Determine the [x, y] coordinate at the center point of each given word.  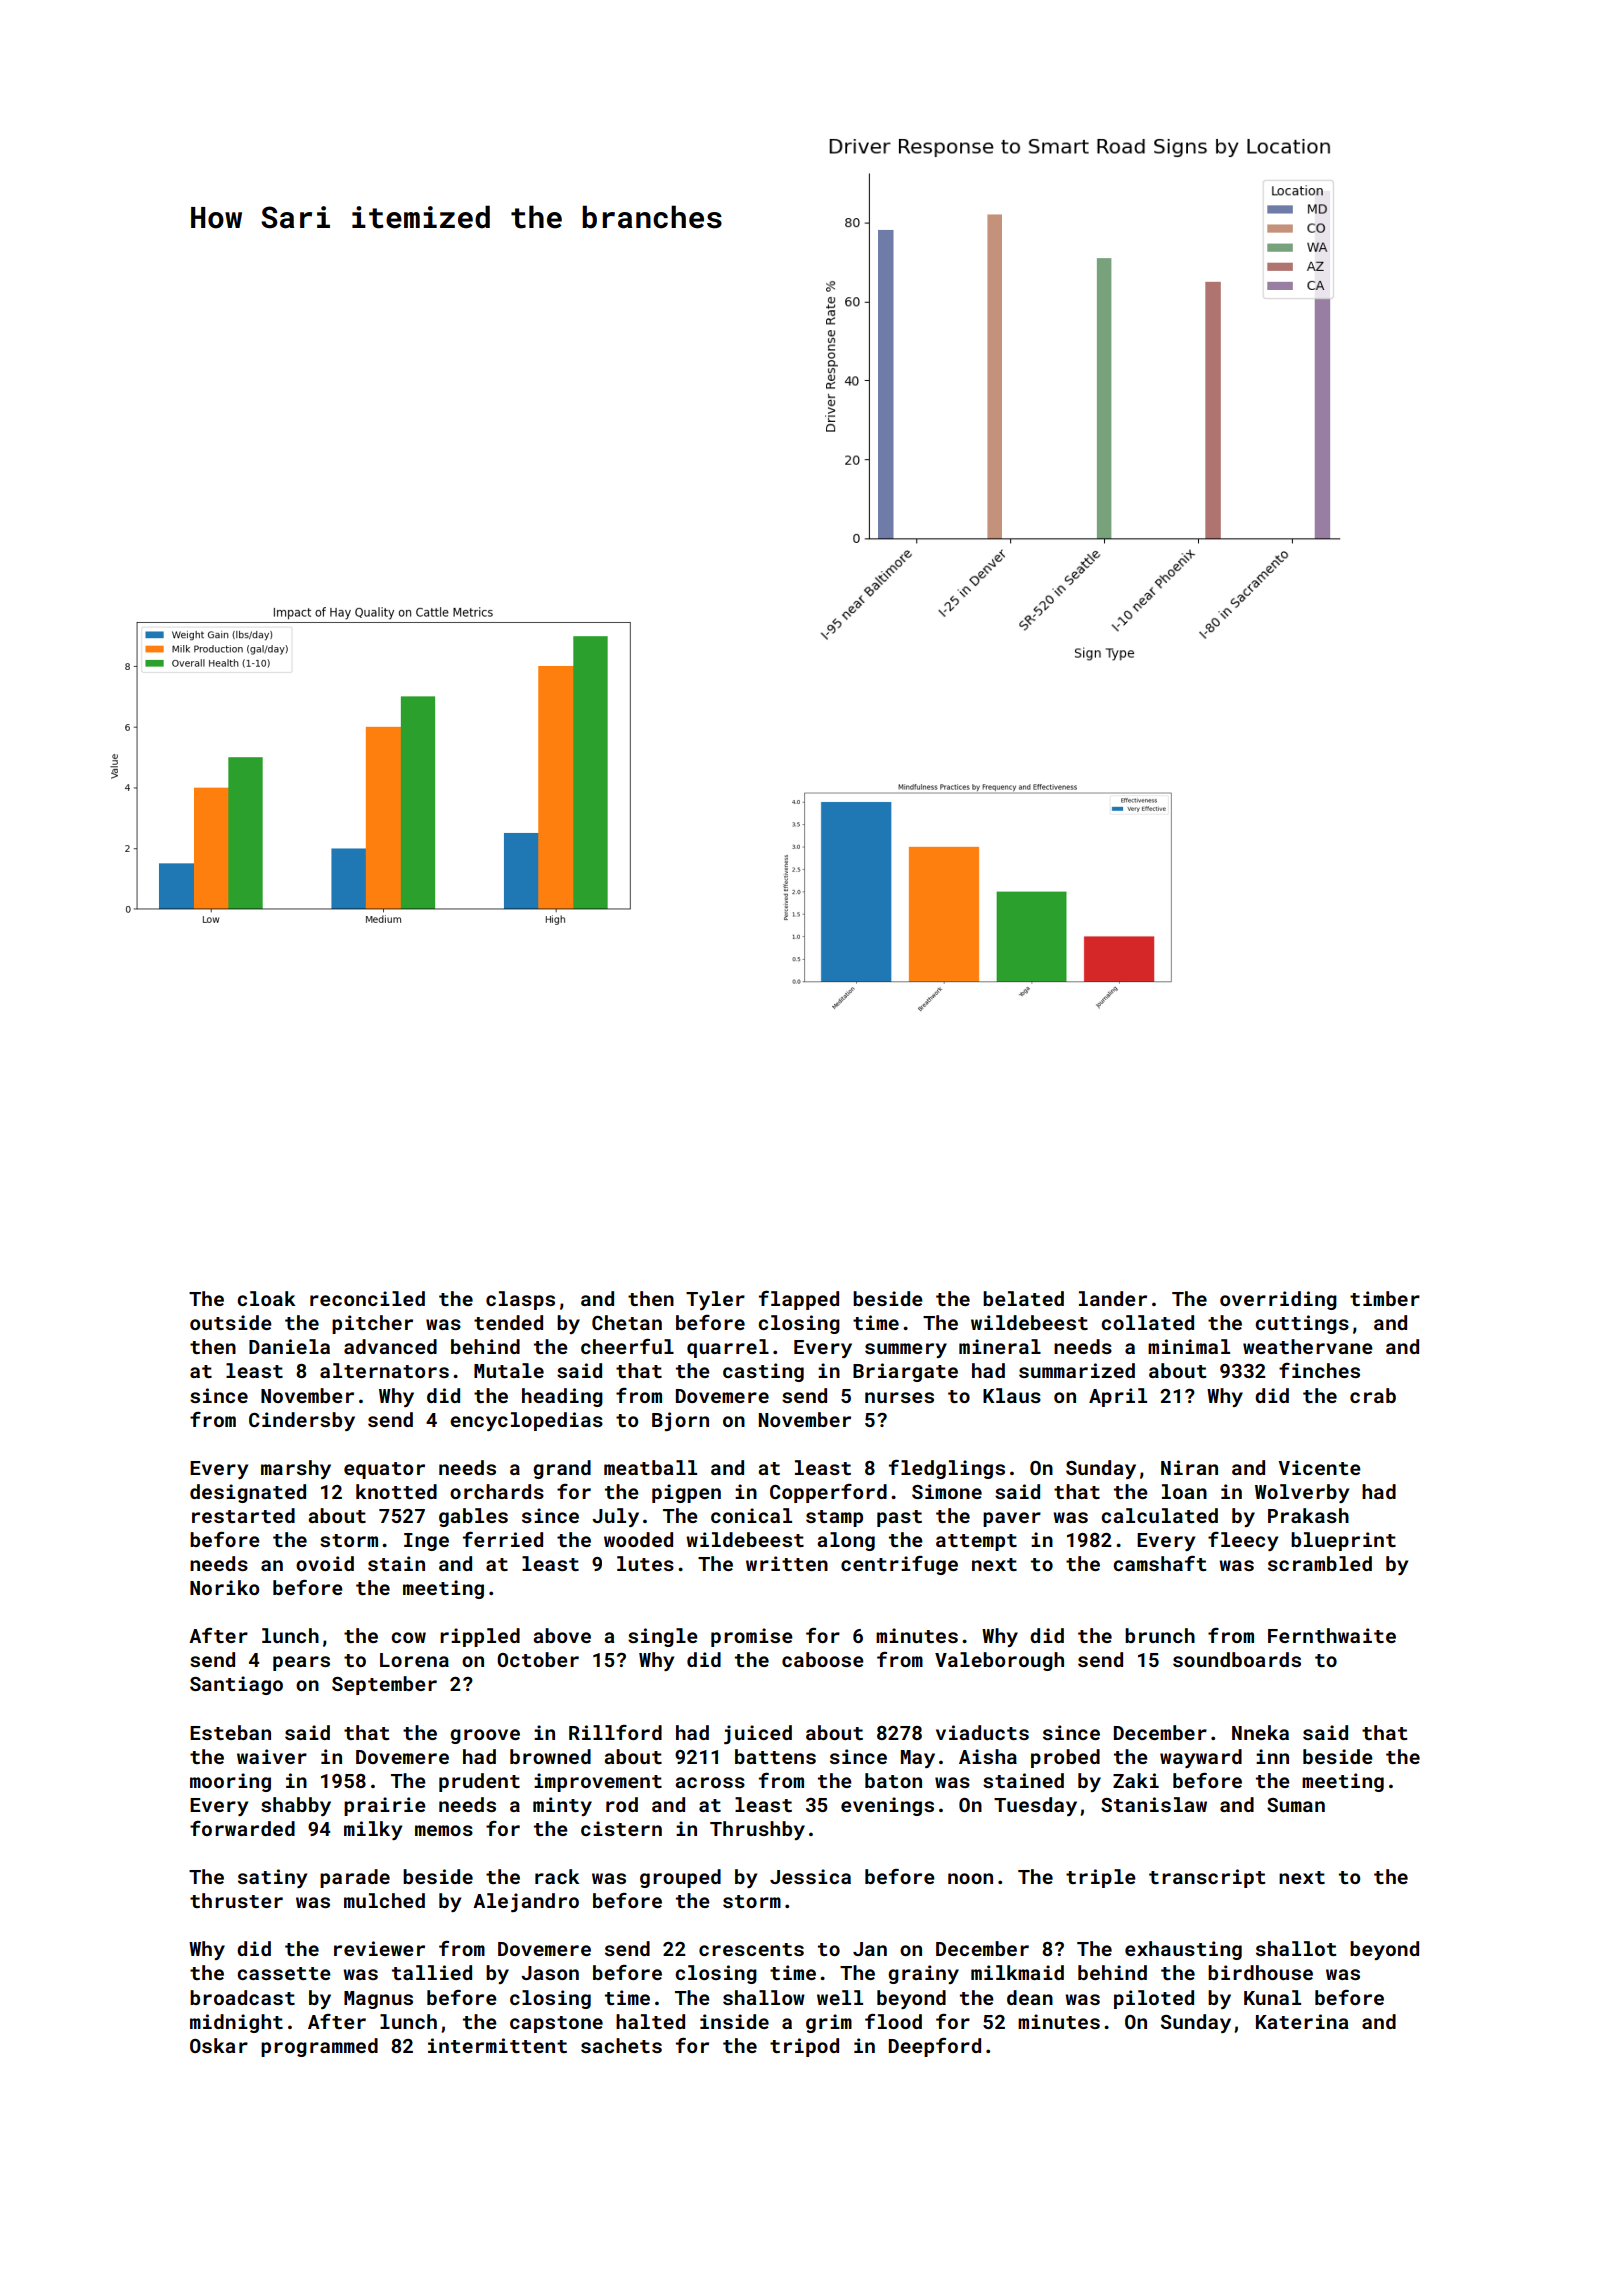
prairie [385, 1806]
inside [734, 2021]
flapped [799, 1300]
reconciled [367, 1298]
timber [1385, 1298]
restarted [243, 1515]
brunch [1160, 1635]
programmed [319, 2047]
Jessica [810, 1876]
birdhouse [1260, 1972]
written [787, 1563]
